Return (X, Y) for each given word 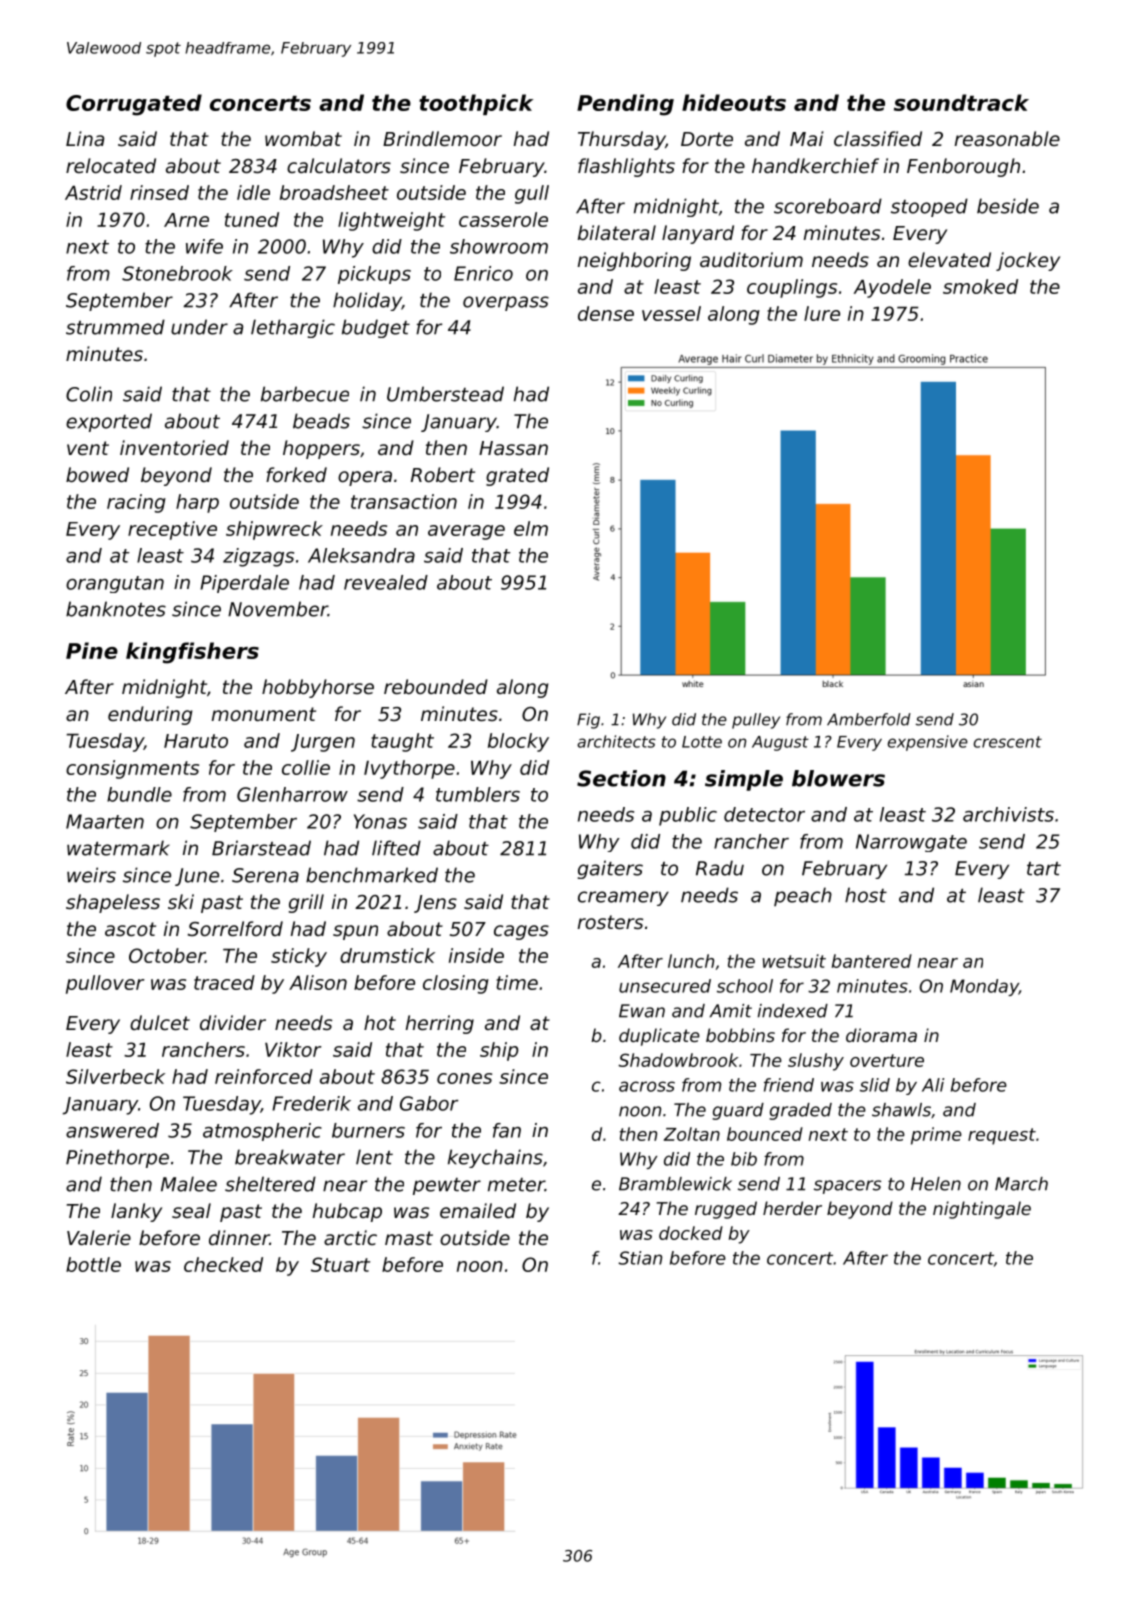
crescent (1008, 742)
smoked (980, 286)
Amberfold (869, 719)
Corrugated (134, 105)
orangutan (115, 584)
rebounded (436, 686)
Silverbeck (115, 1076)
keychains (495, 1158)
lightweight (391, 221)
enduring (150, 715)
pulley (756, 721)
